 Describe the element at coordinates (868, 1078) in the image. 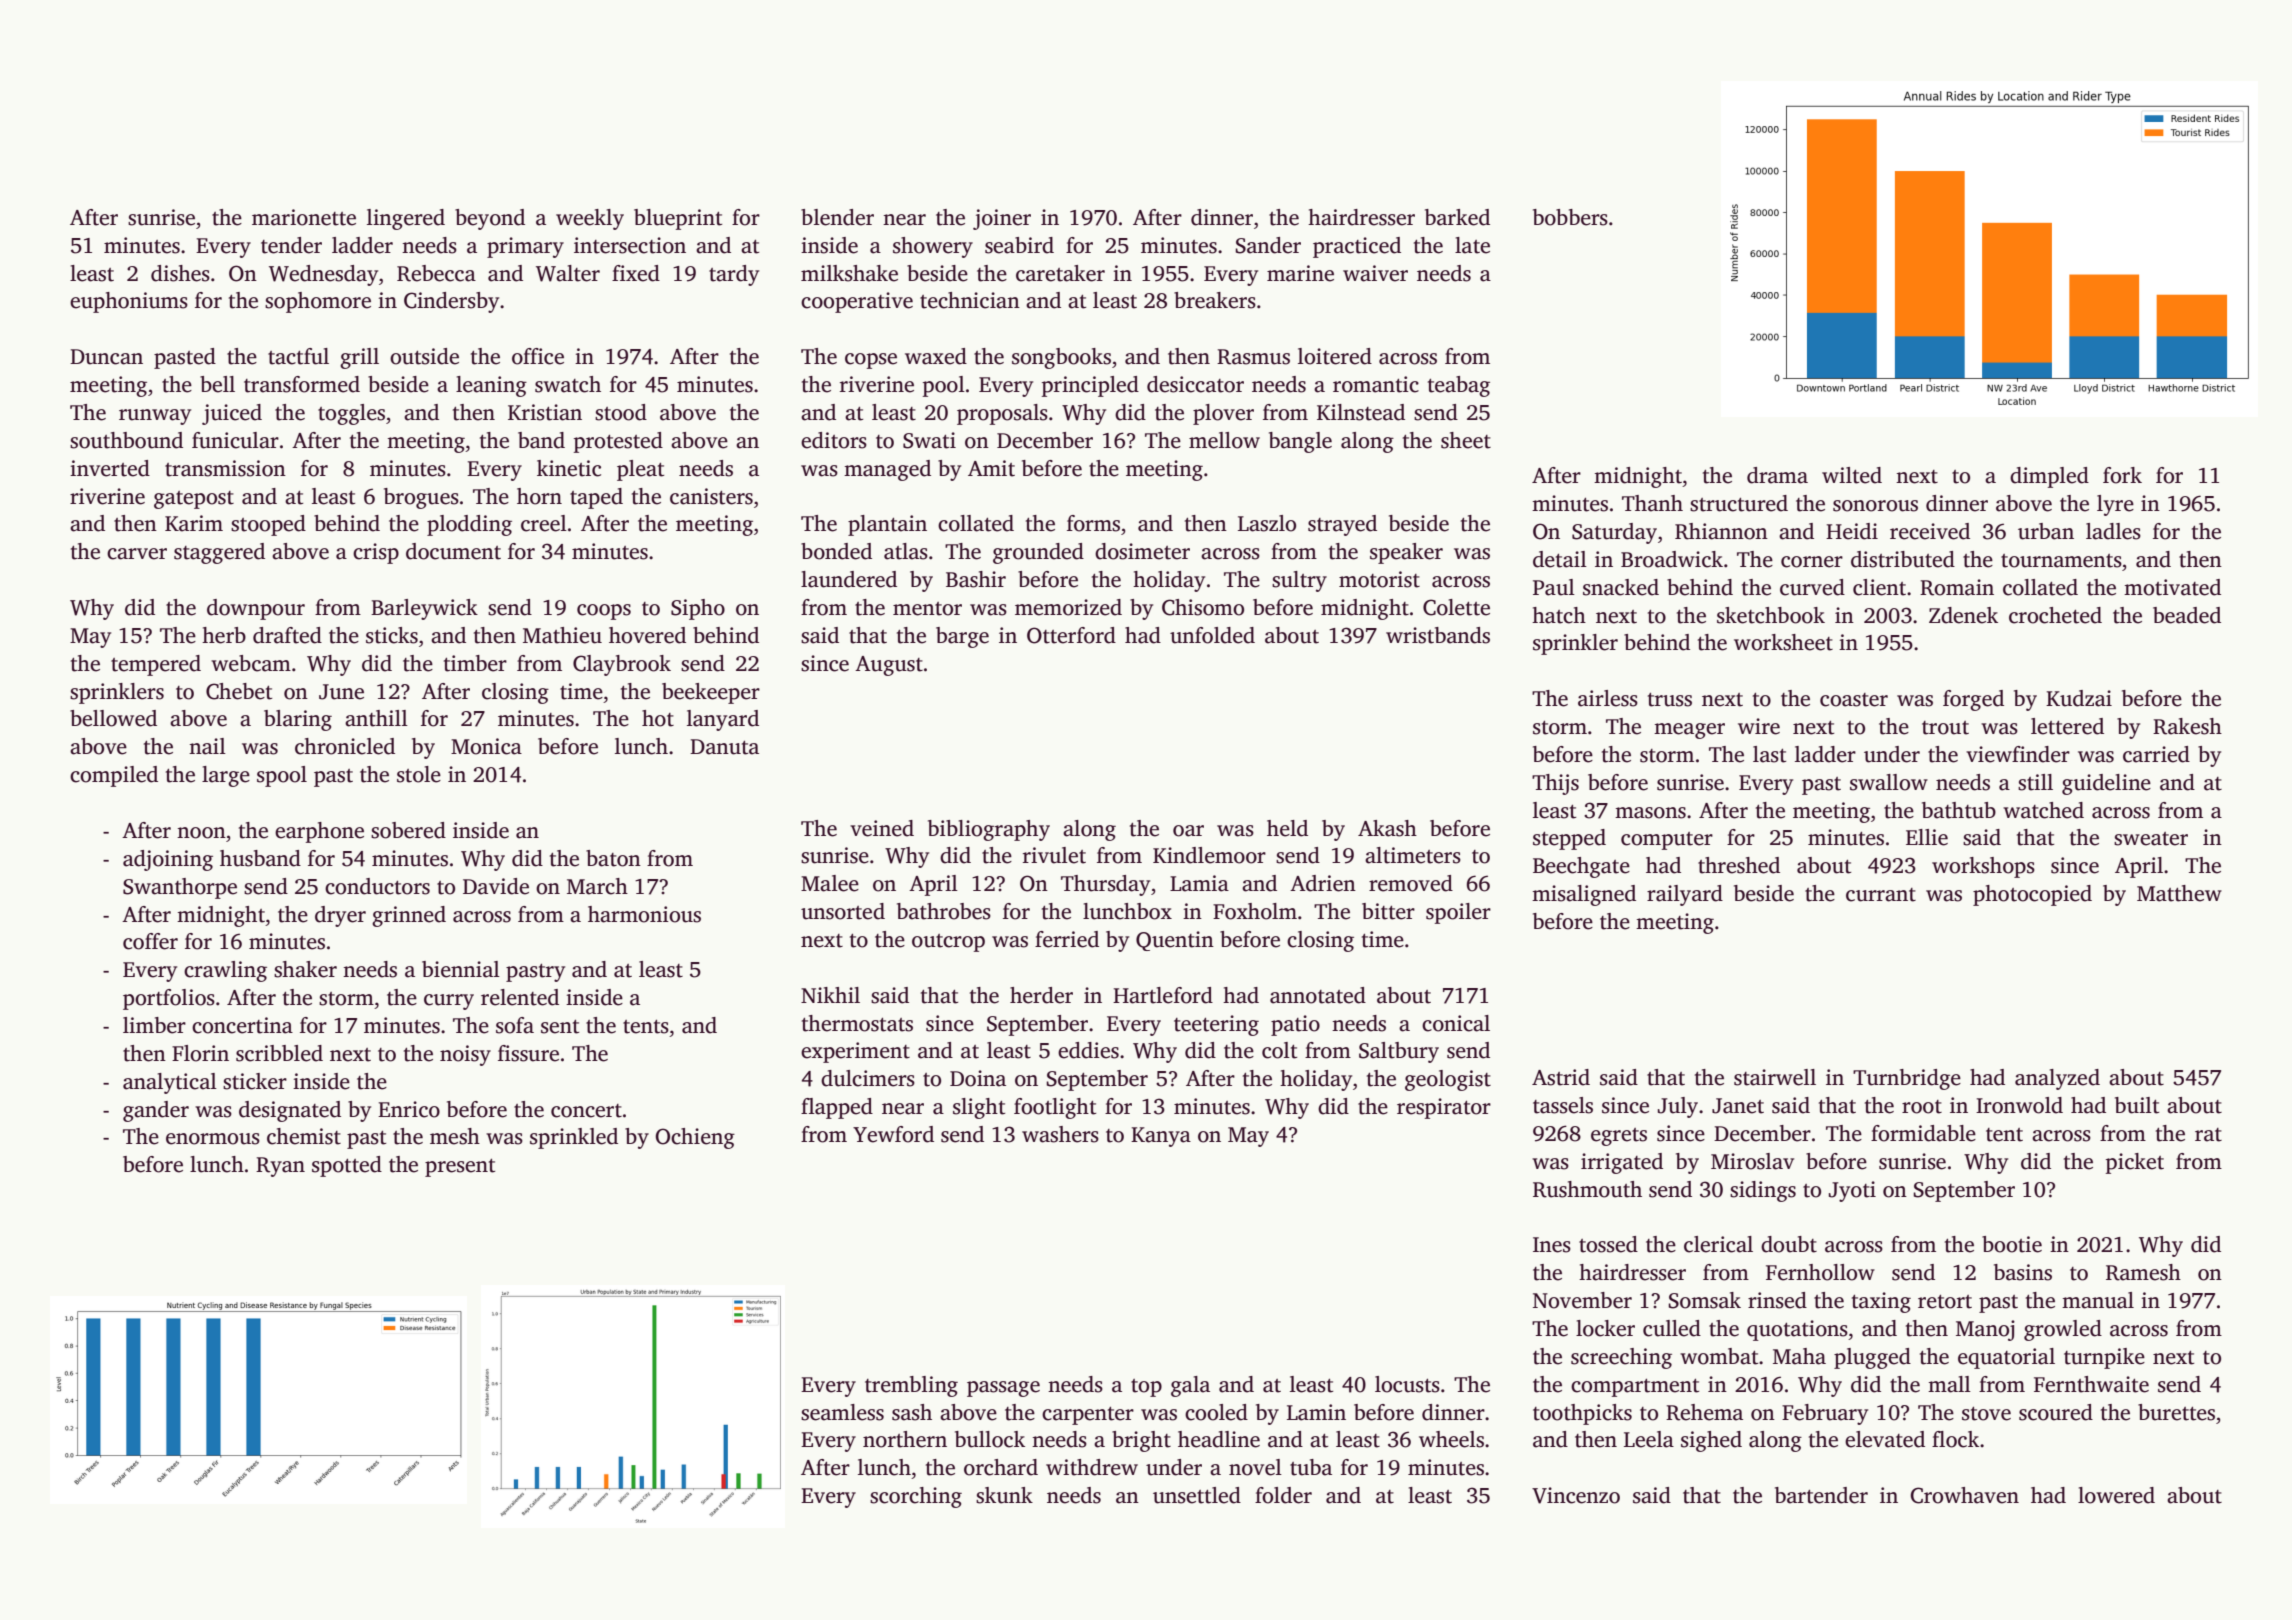

I see `dulcimers` at that location.
